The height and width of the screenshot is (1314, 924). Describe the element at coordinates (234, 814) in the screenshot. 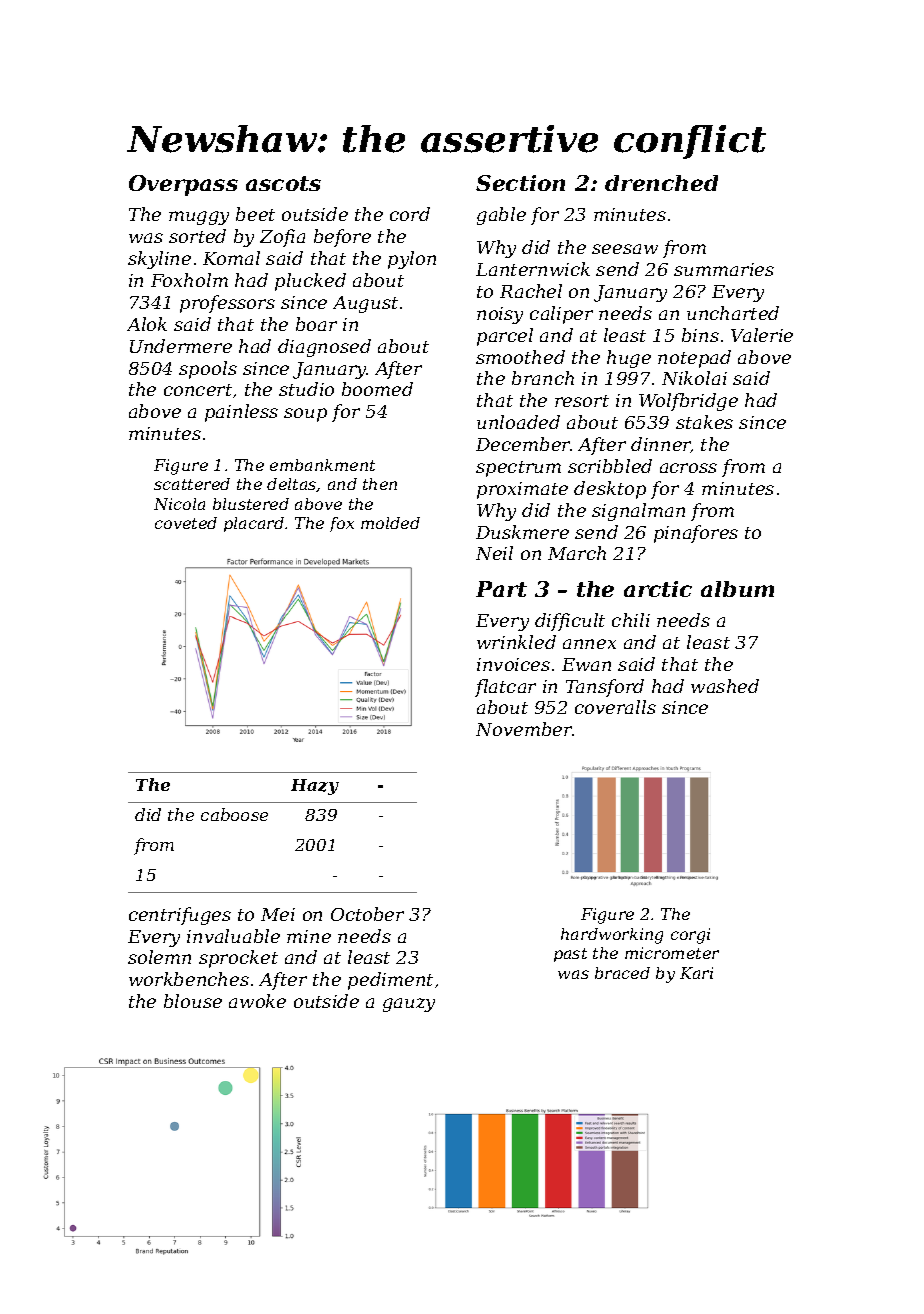

I see `caboose` at that location.
